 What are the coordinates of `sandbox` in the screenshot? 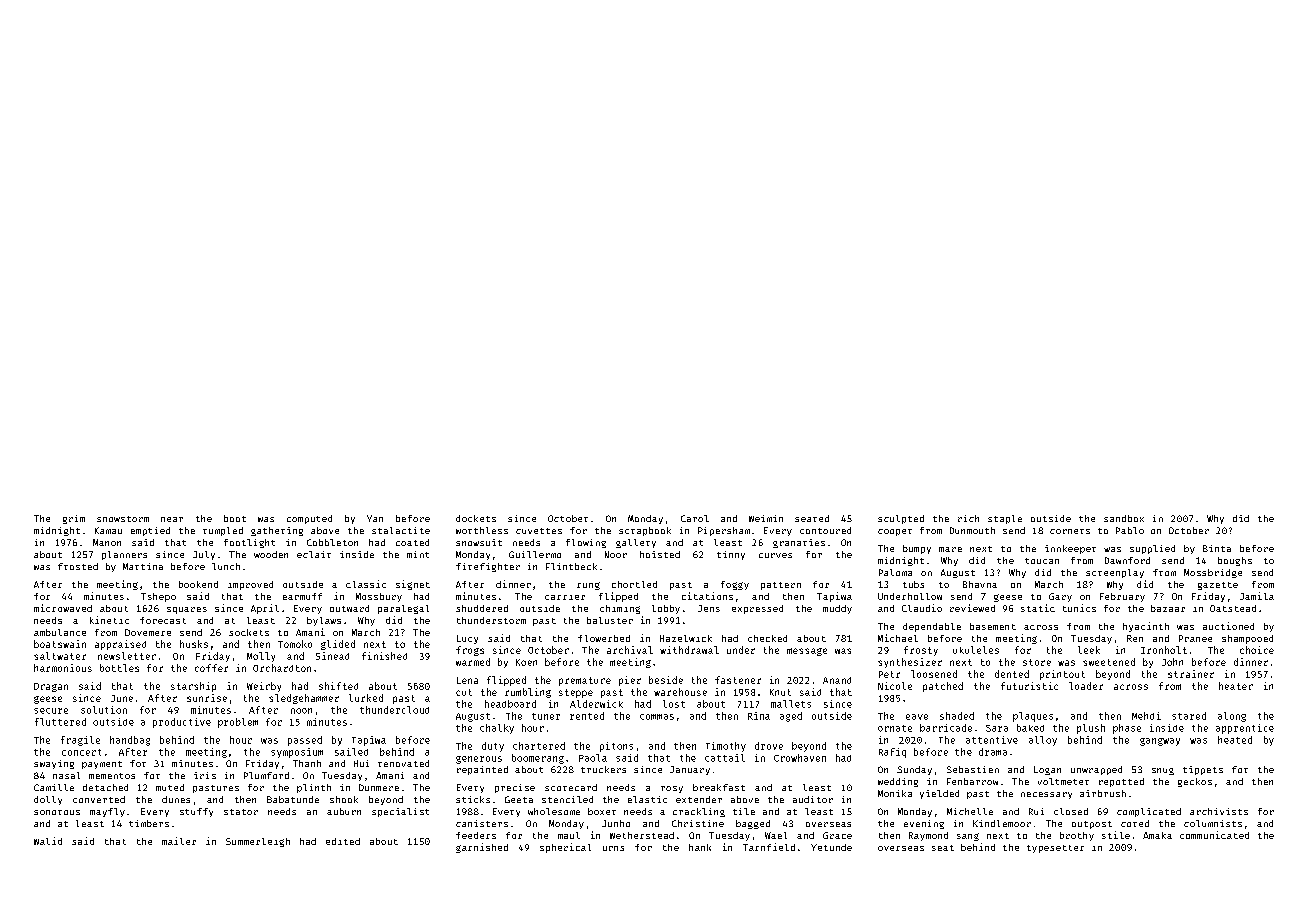 It's located at (1124, 518).
